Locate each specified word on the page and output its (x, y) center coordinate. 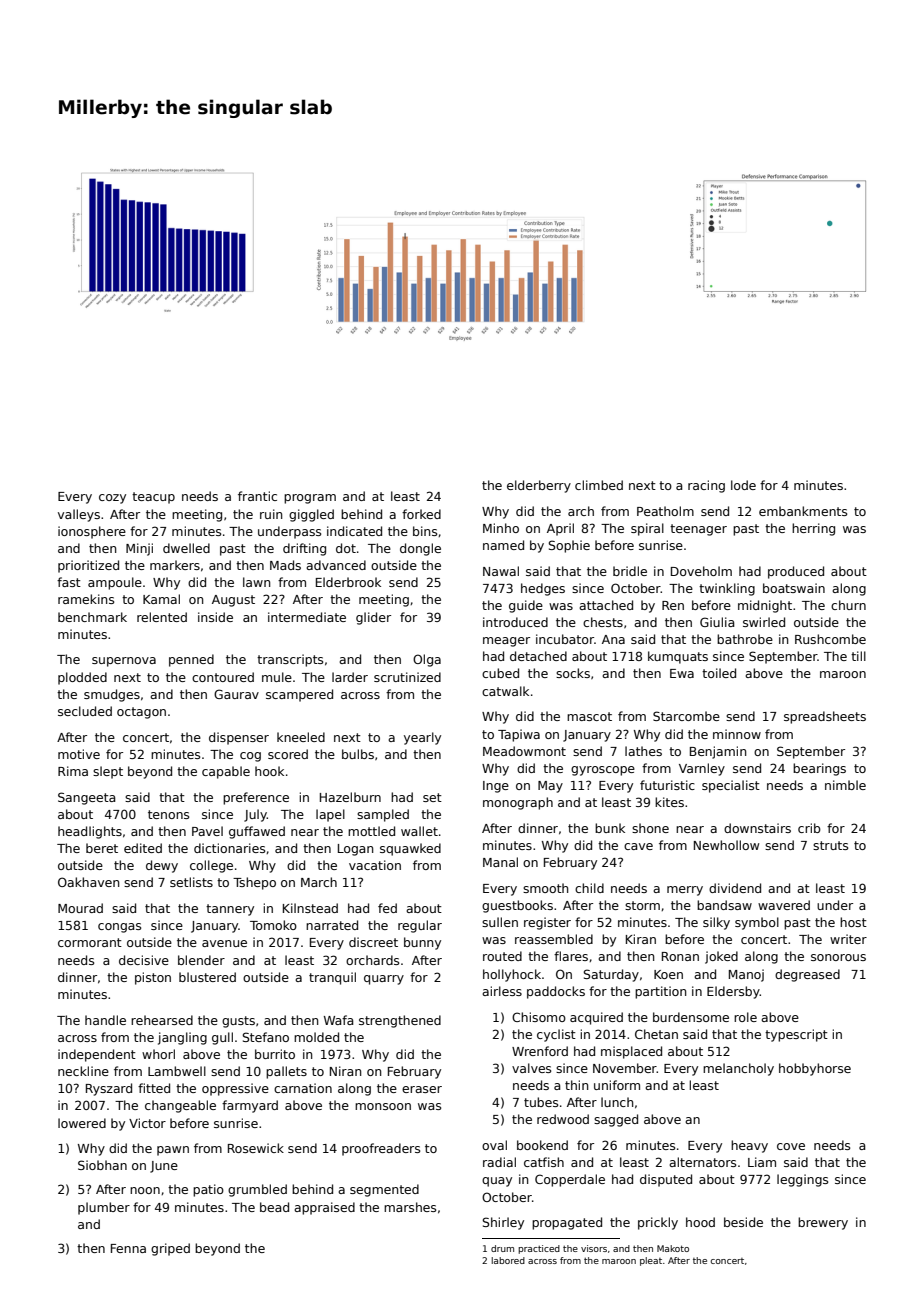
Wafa (339, 1020)
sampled (383, 815)
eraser (422, 1089)
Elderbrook (348, 582)
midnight (765, 606)
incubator (565, 639)
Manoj (746, 975)
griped (170, 1249)
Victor (147, 1123)
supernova (124, 662)
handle (105, 1020)
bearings (819, 769)
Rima (73, 771)
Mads (285, 565)
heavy (749, 1146)
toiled (719, 673)
